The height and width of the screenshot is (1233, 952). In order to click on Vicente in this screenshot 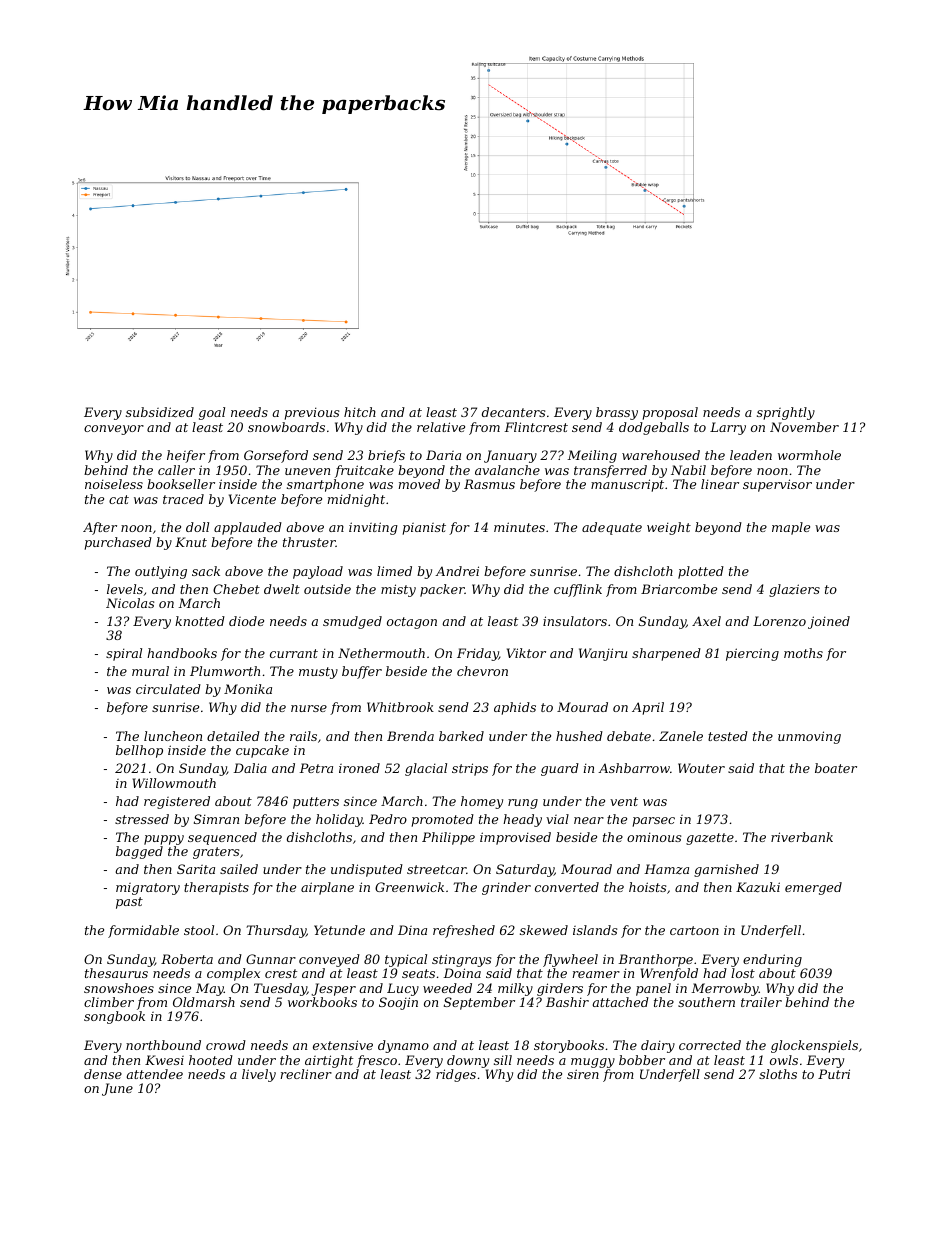, I will do `click(252, 499)`.
